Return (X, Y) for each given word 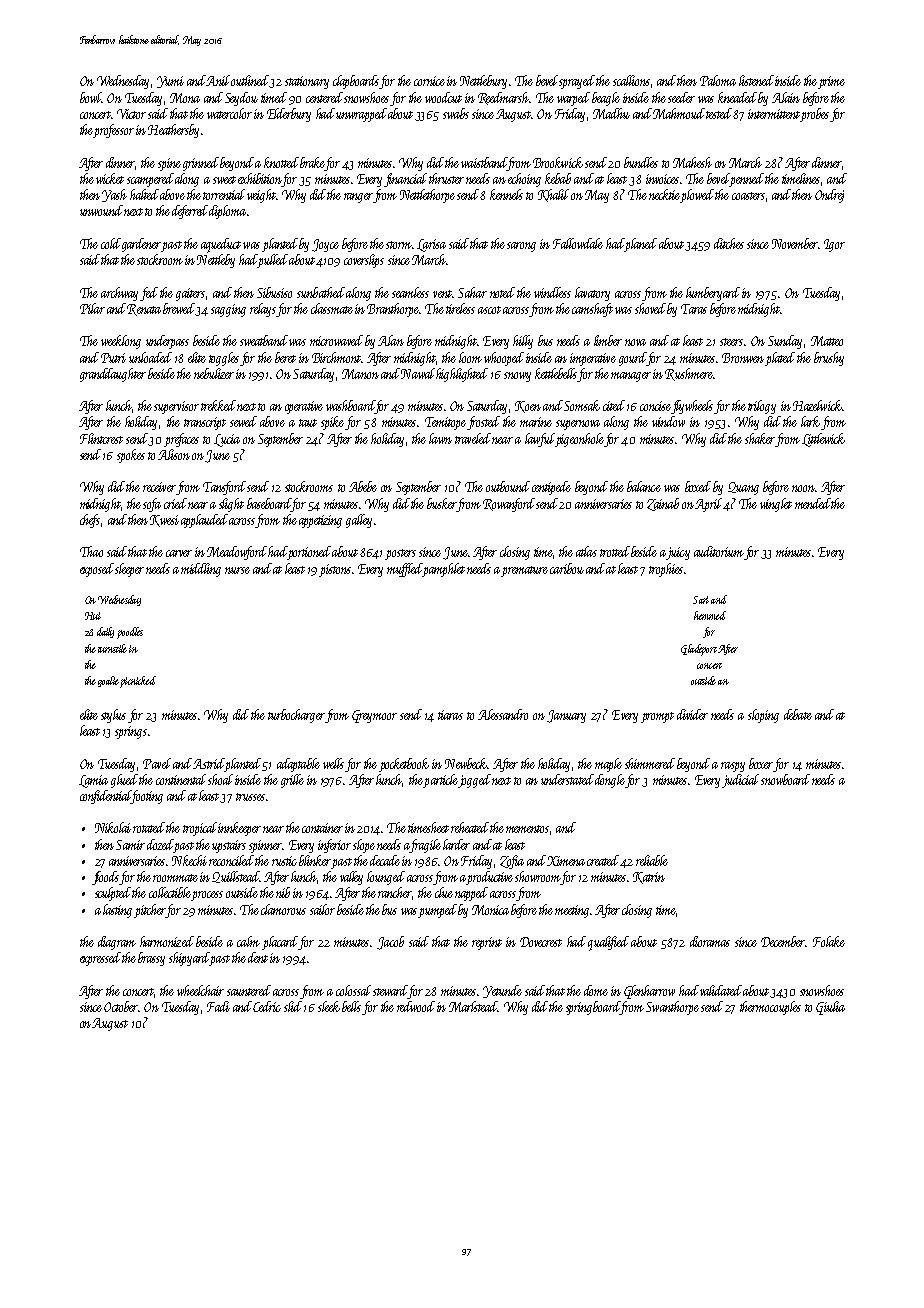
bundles (641, 162)
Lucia (227, 440)
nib (283, 892)
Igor (834, 245)
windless (552, 292)
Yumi (170, 82)
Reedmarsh (503, 98)
